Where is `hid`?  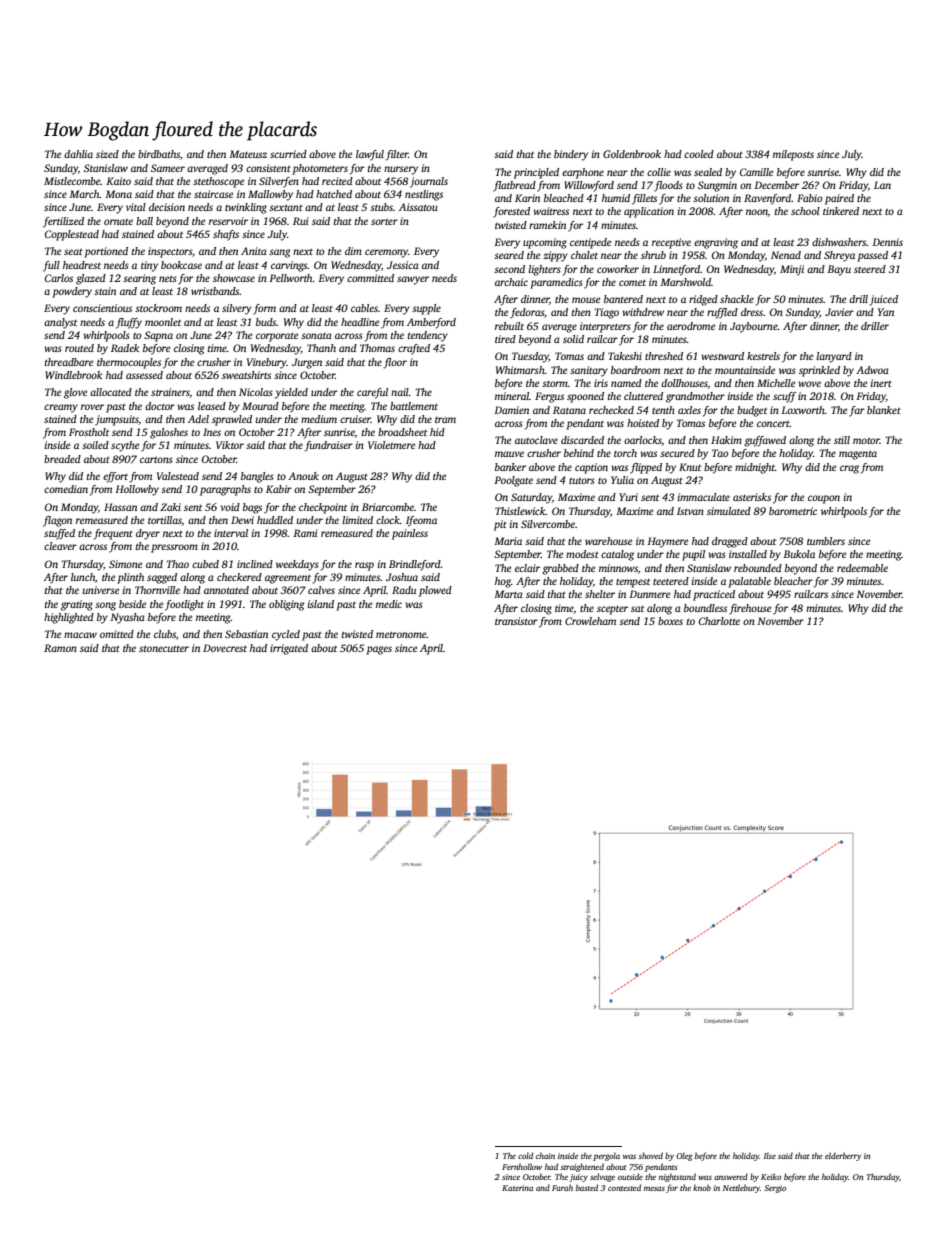
hid is located at coordinates (437, 432).
